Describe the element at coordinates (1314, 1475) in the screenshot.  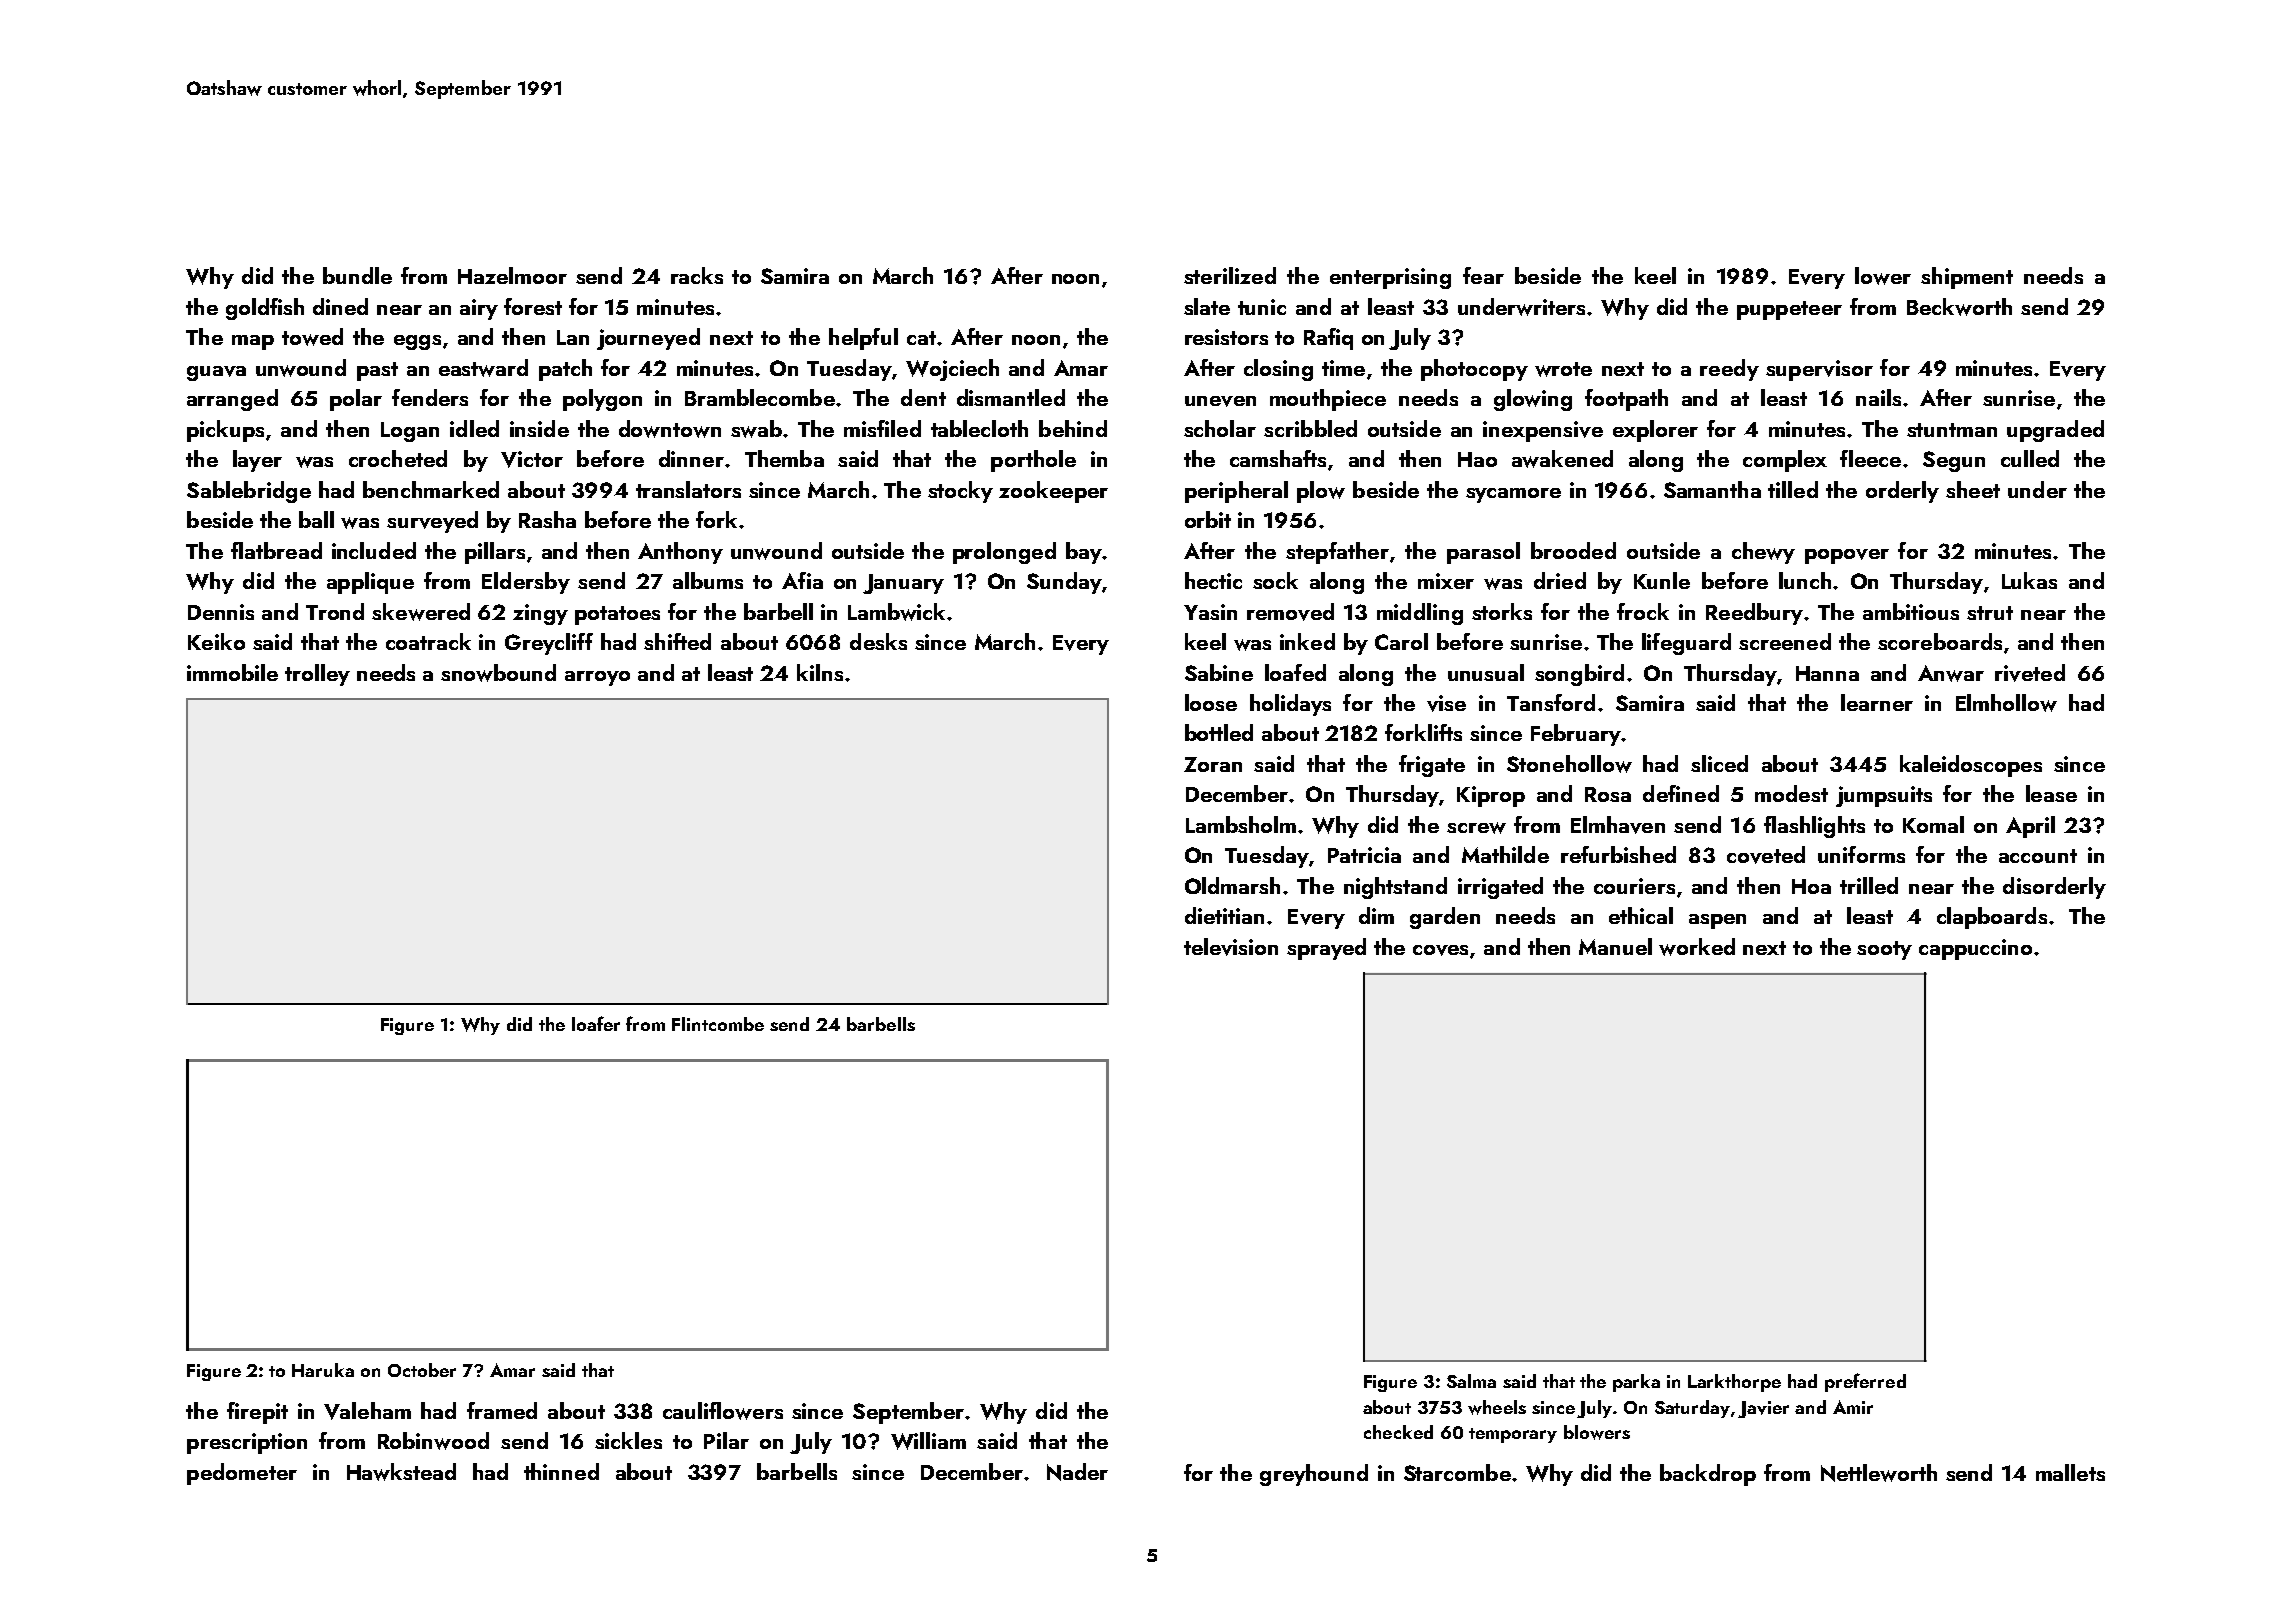
I see `greyhound` at that location.
